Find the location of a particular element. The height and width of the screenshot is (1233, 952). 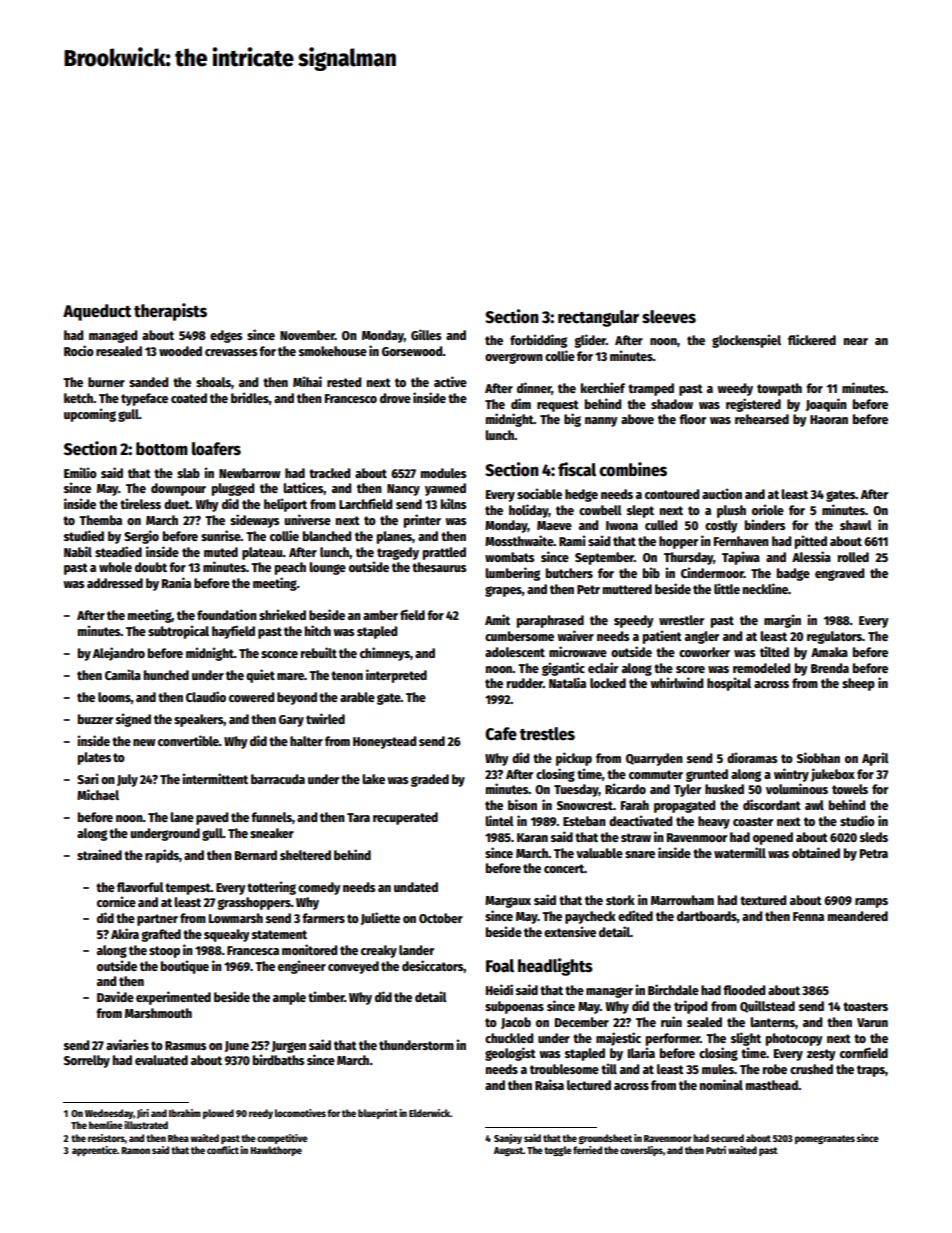

foundation is located at coordinates (227, 614).
